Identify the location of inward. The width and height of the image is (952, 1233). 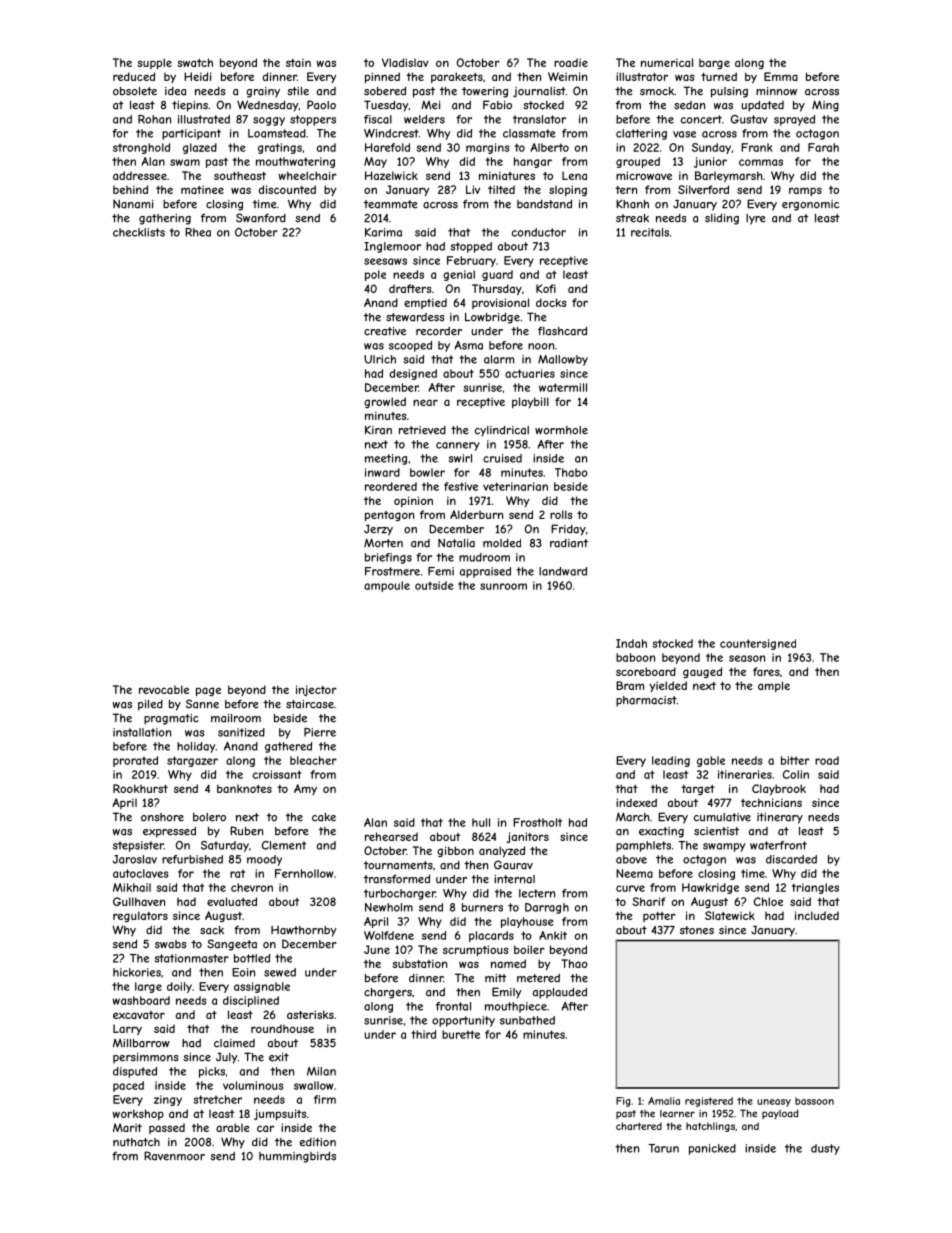
(382, 472).
